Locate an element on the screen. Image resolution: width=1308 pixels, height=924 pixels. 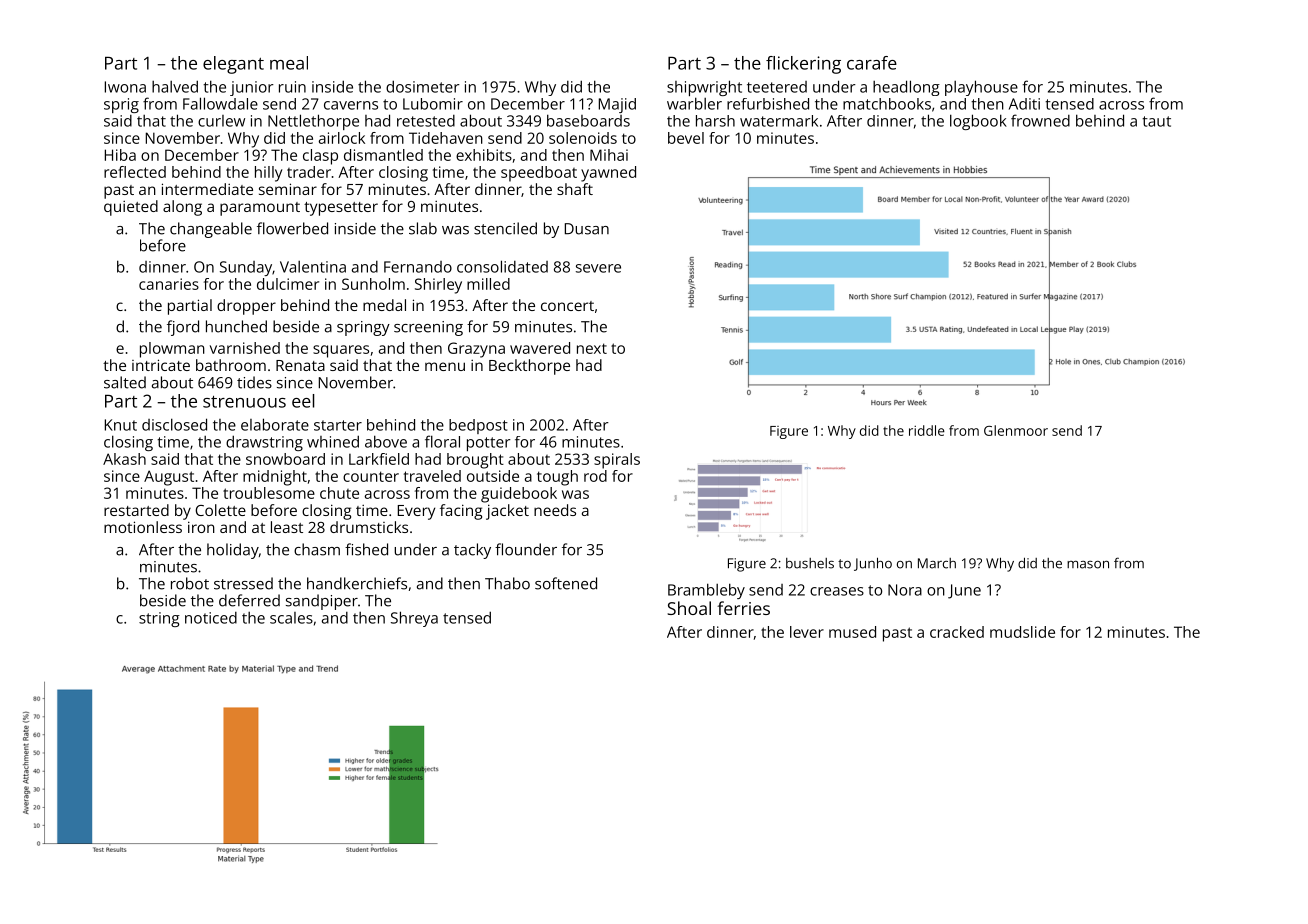
rod is located at coordinates (595, 476).
